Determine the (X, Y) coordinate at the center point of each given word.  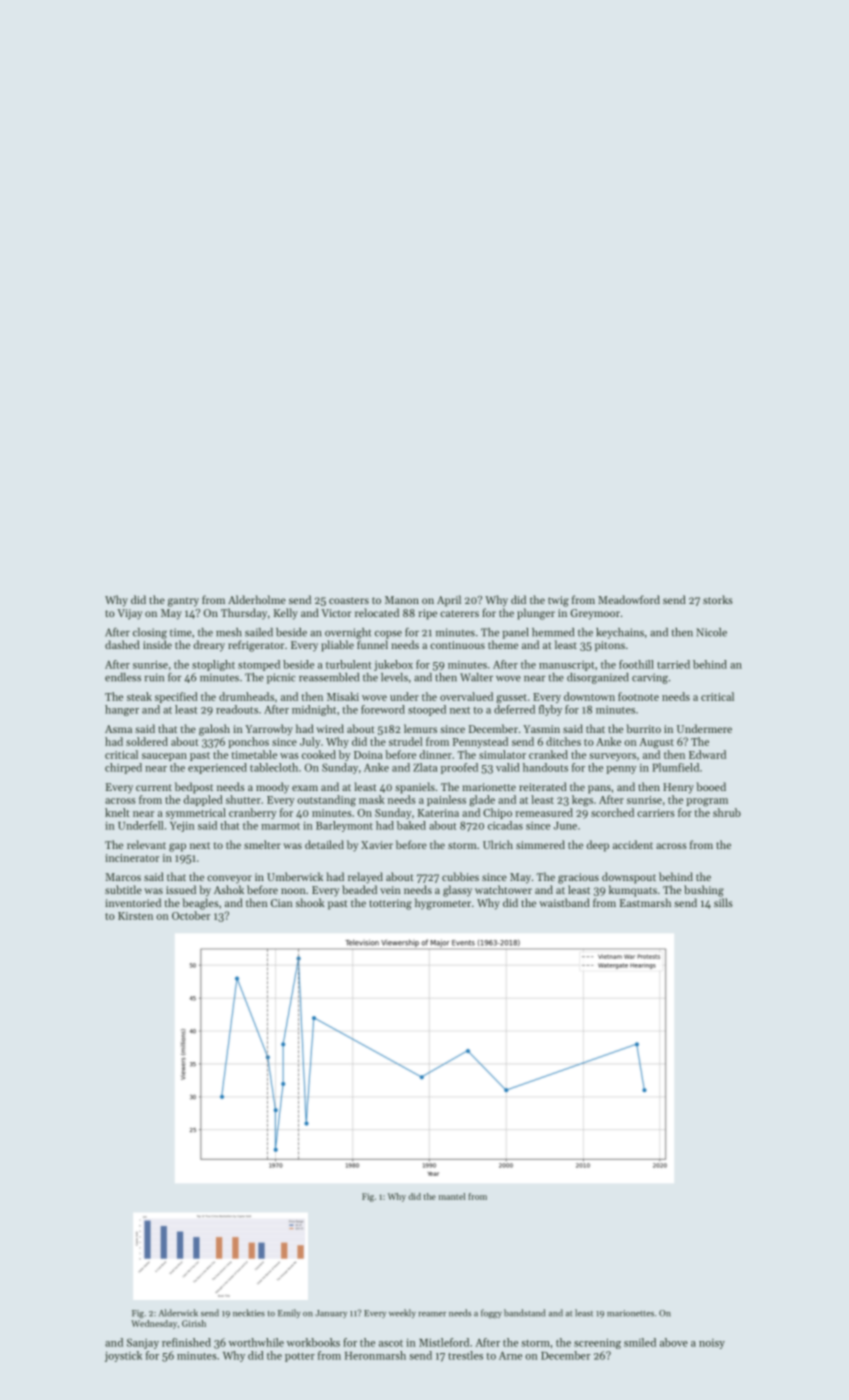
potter (300, 1357)
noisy (712, 1344)
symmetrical (196, 813)
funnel (372, 644)
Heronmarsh (375, 1355)
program (707, 802)
